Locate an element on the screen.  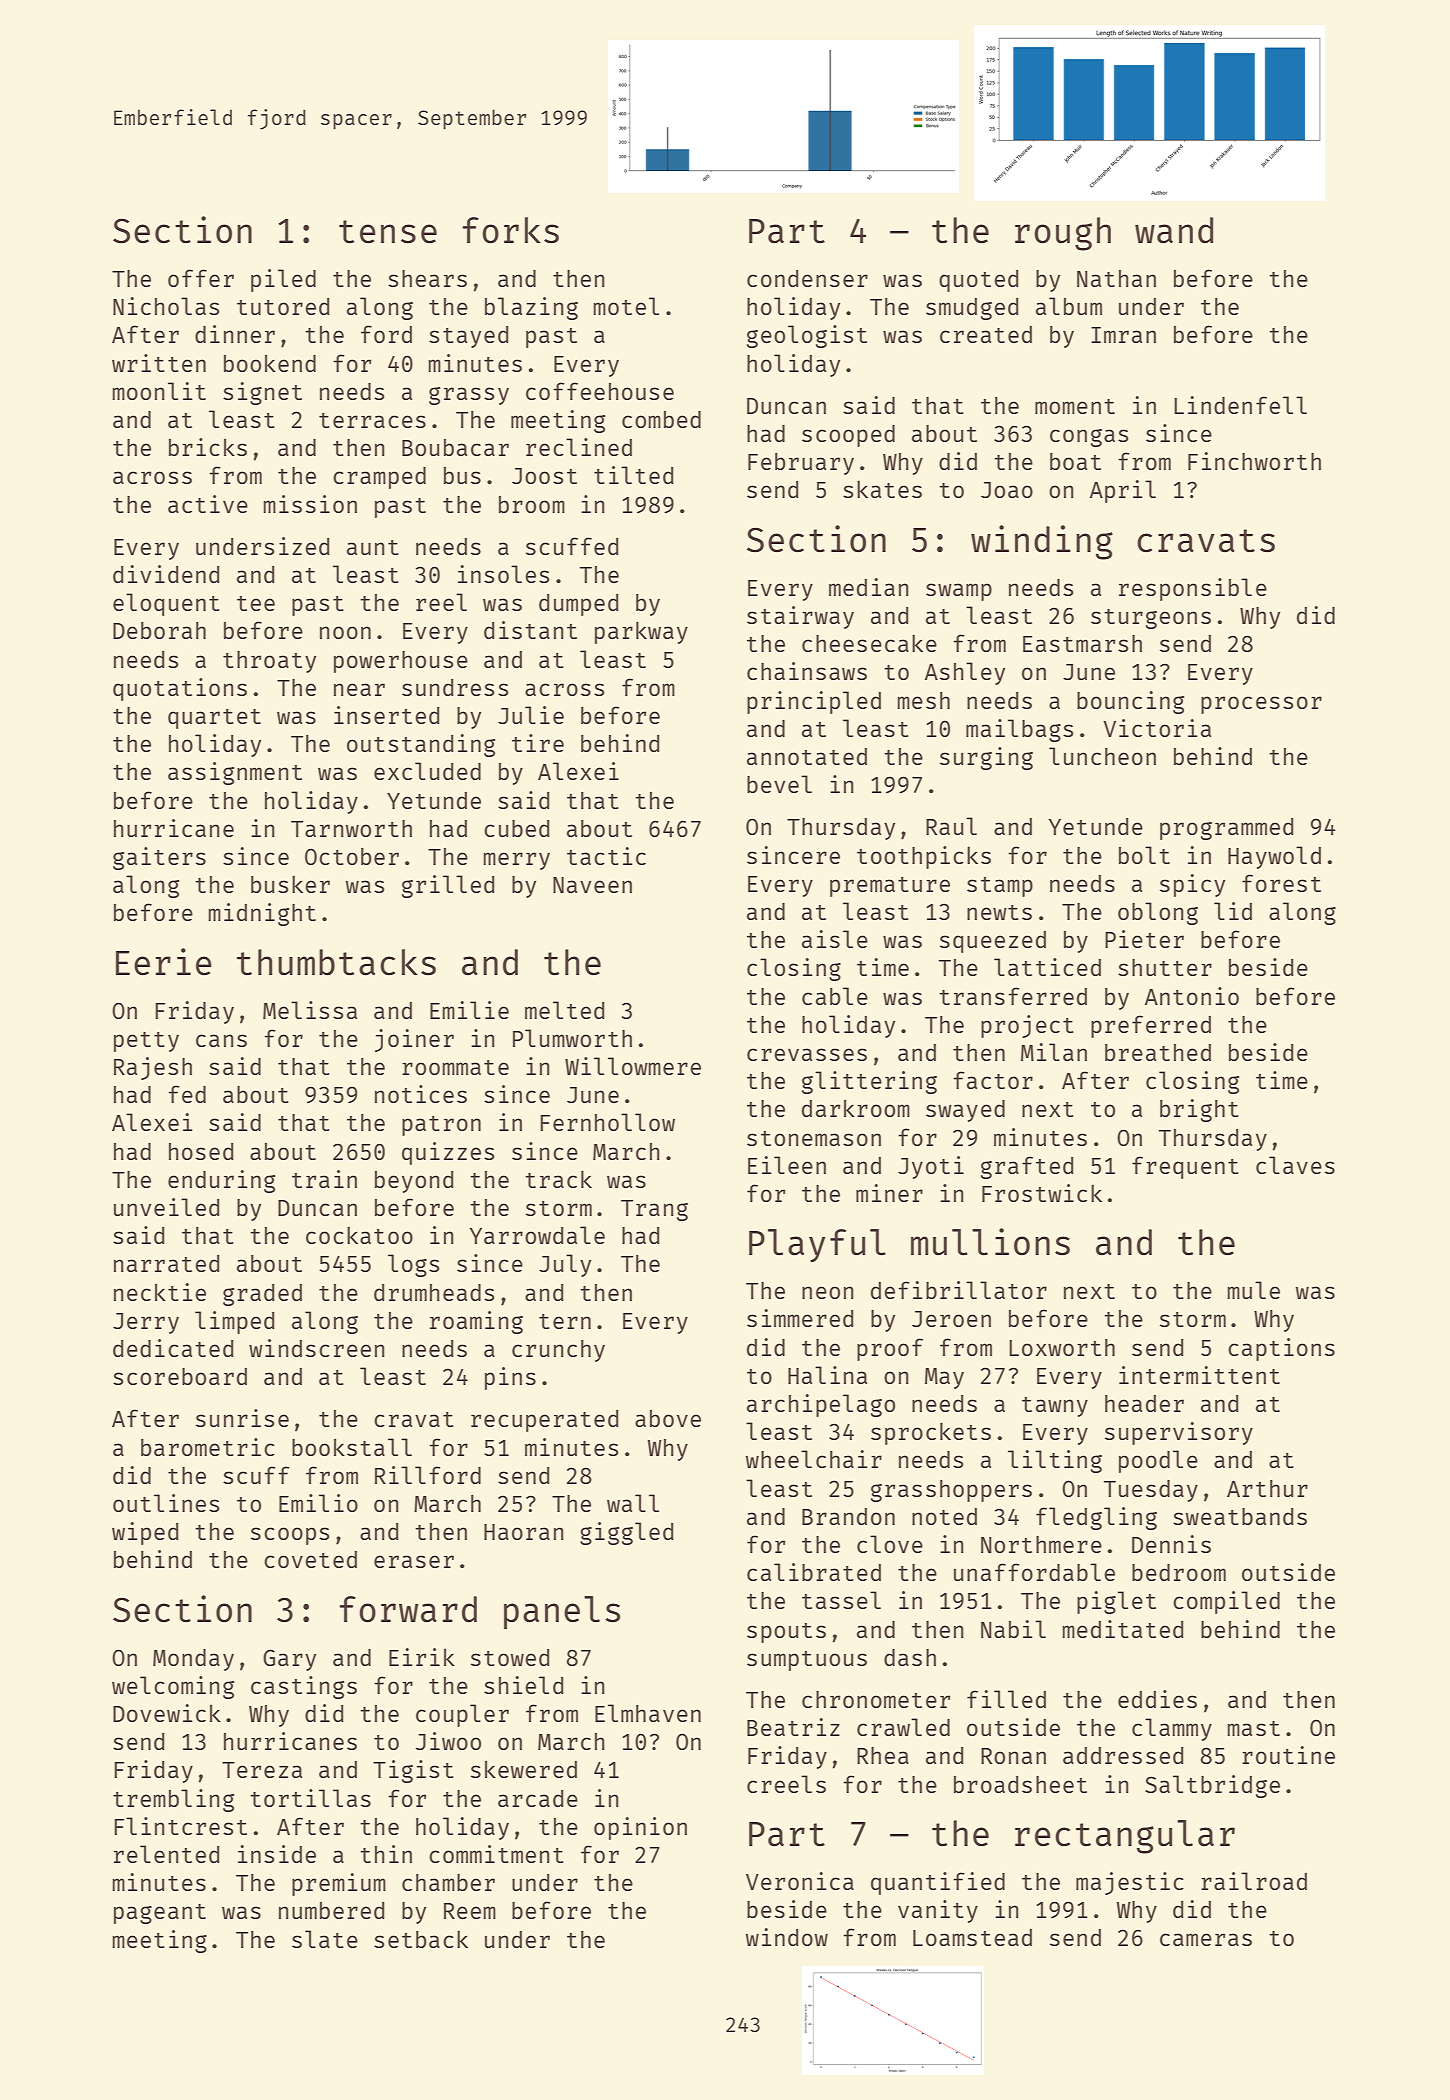
offer is located at coordinates (201, 278).
